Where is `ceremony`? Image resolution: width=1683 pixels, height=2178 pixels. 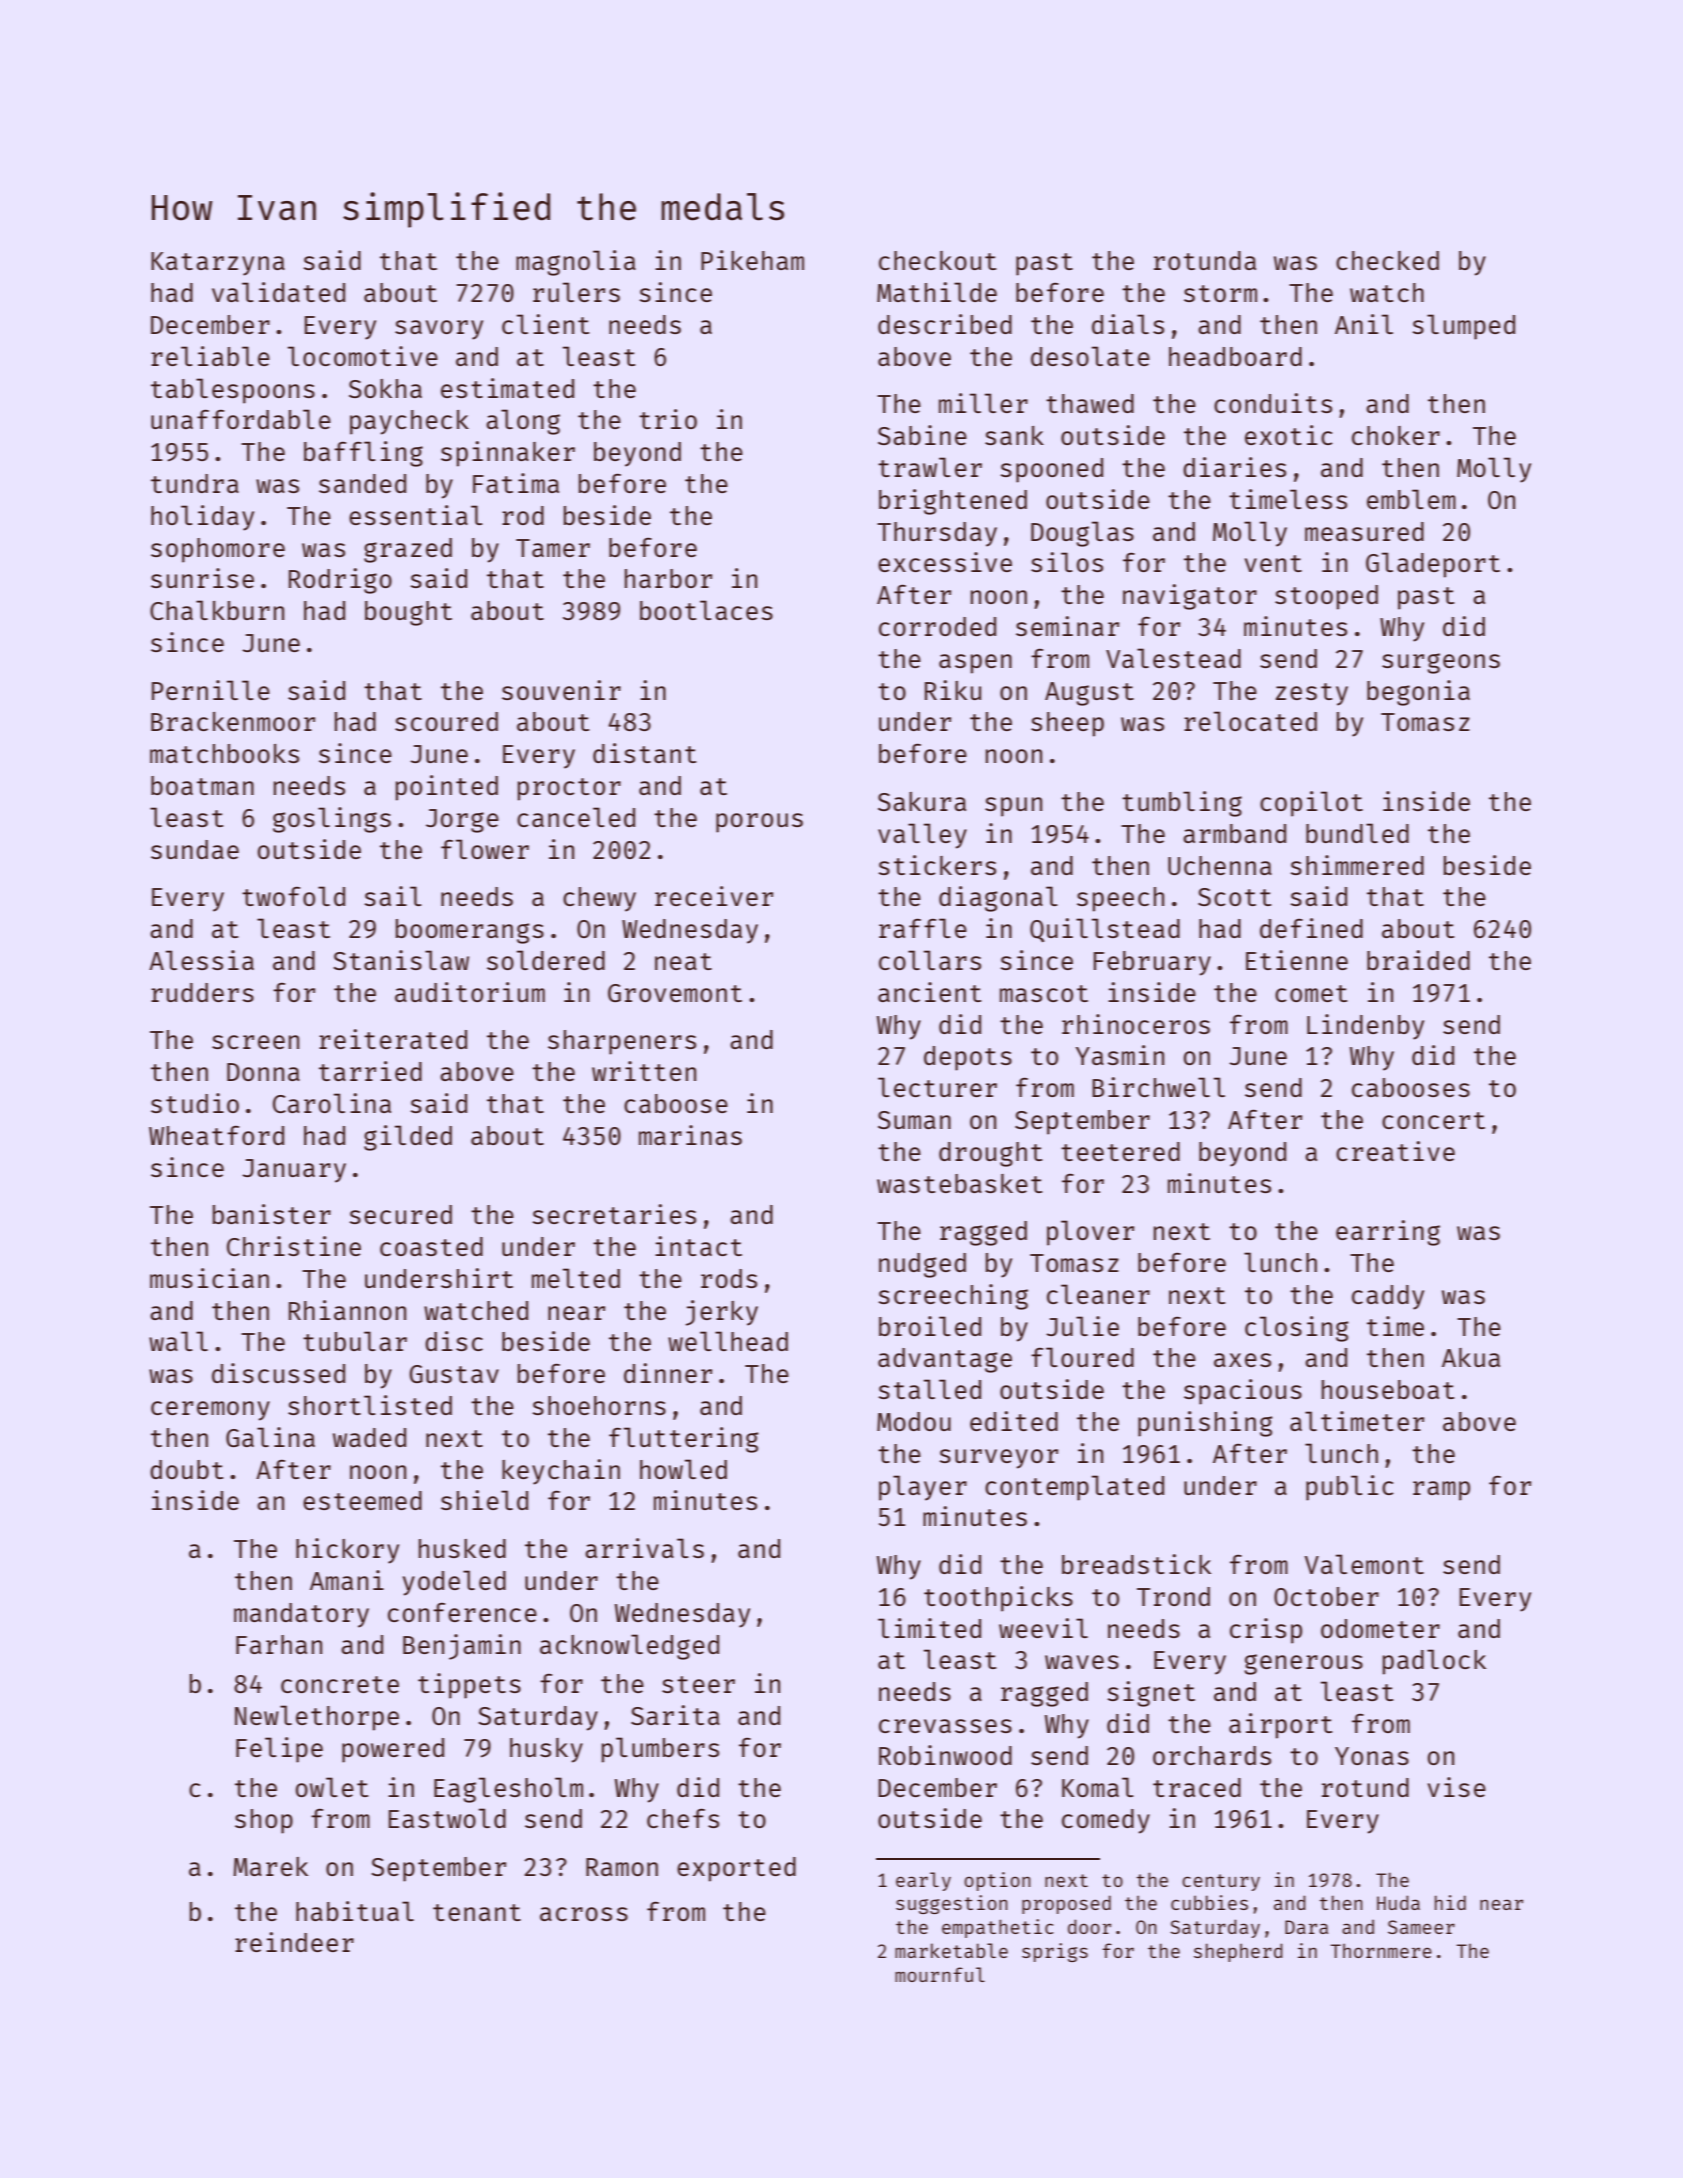 ceremony is located at coordinates (210, 1411).
